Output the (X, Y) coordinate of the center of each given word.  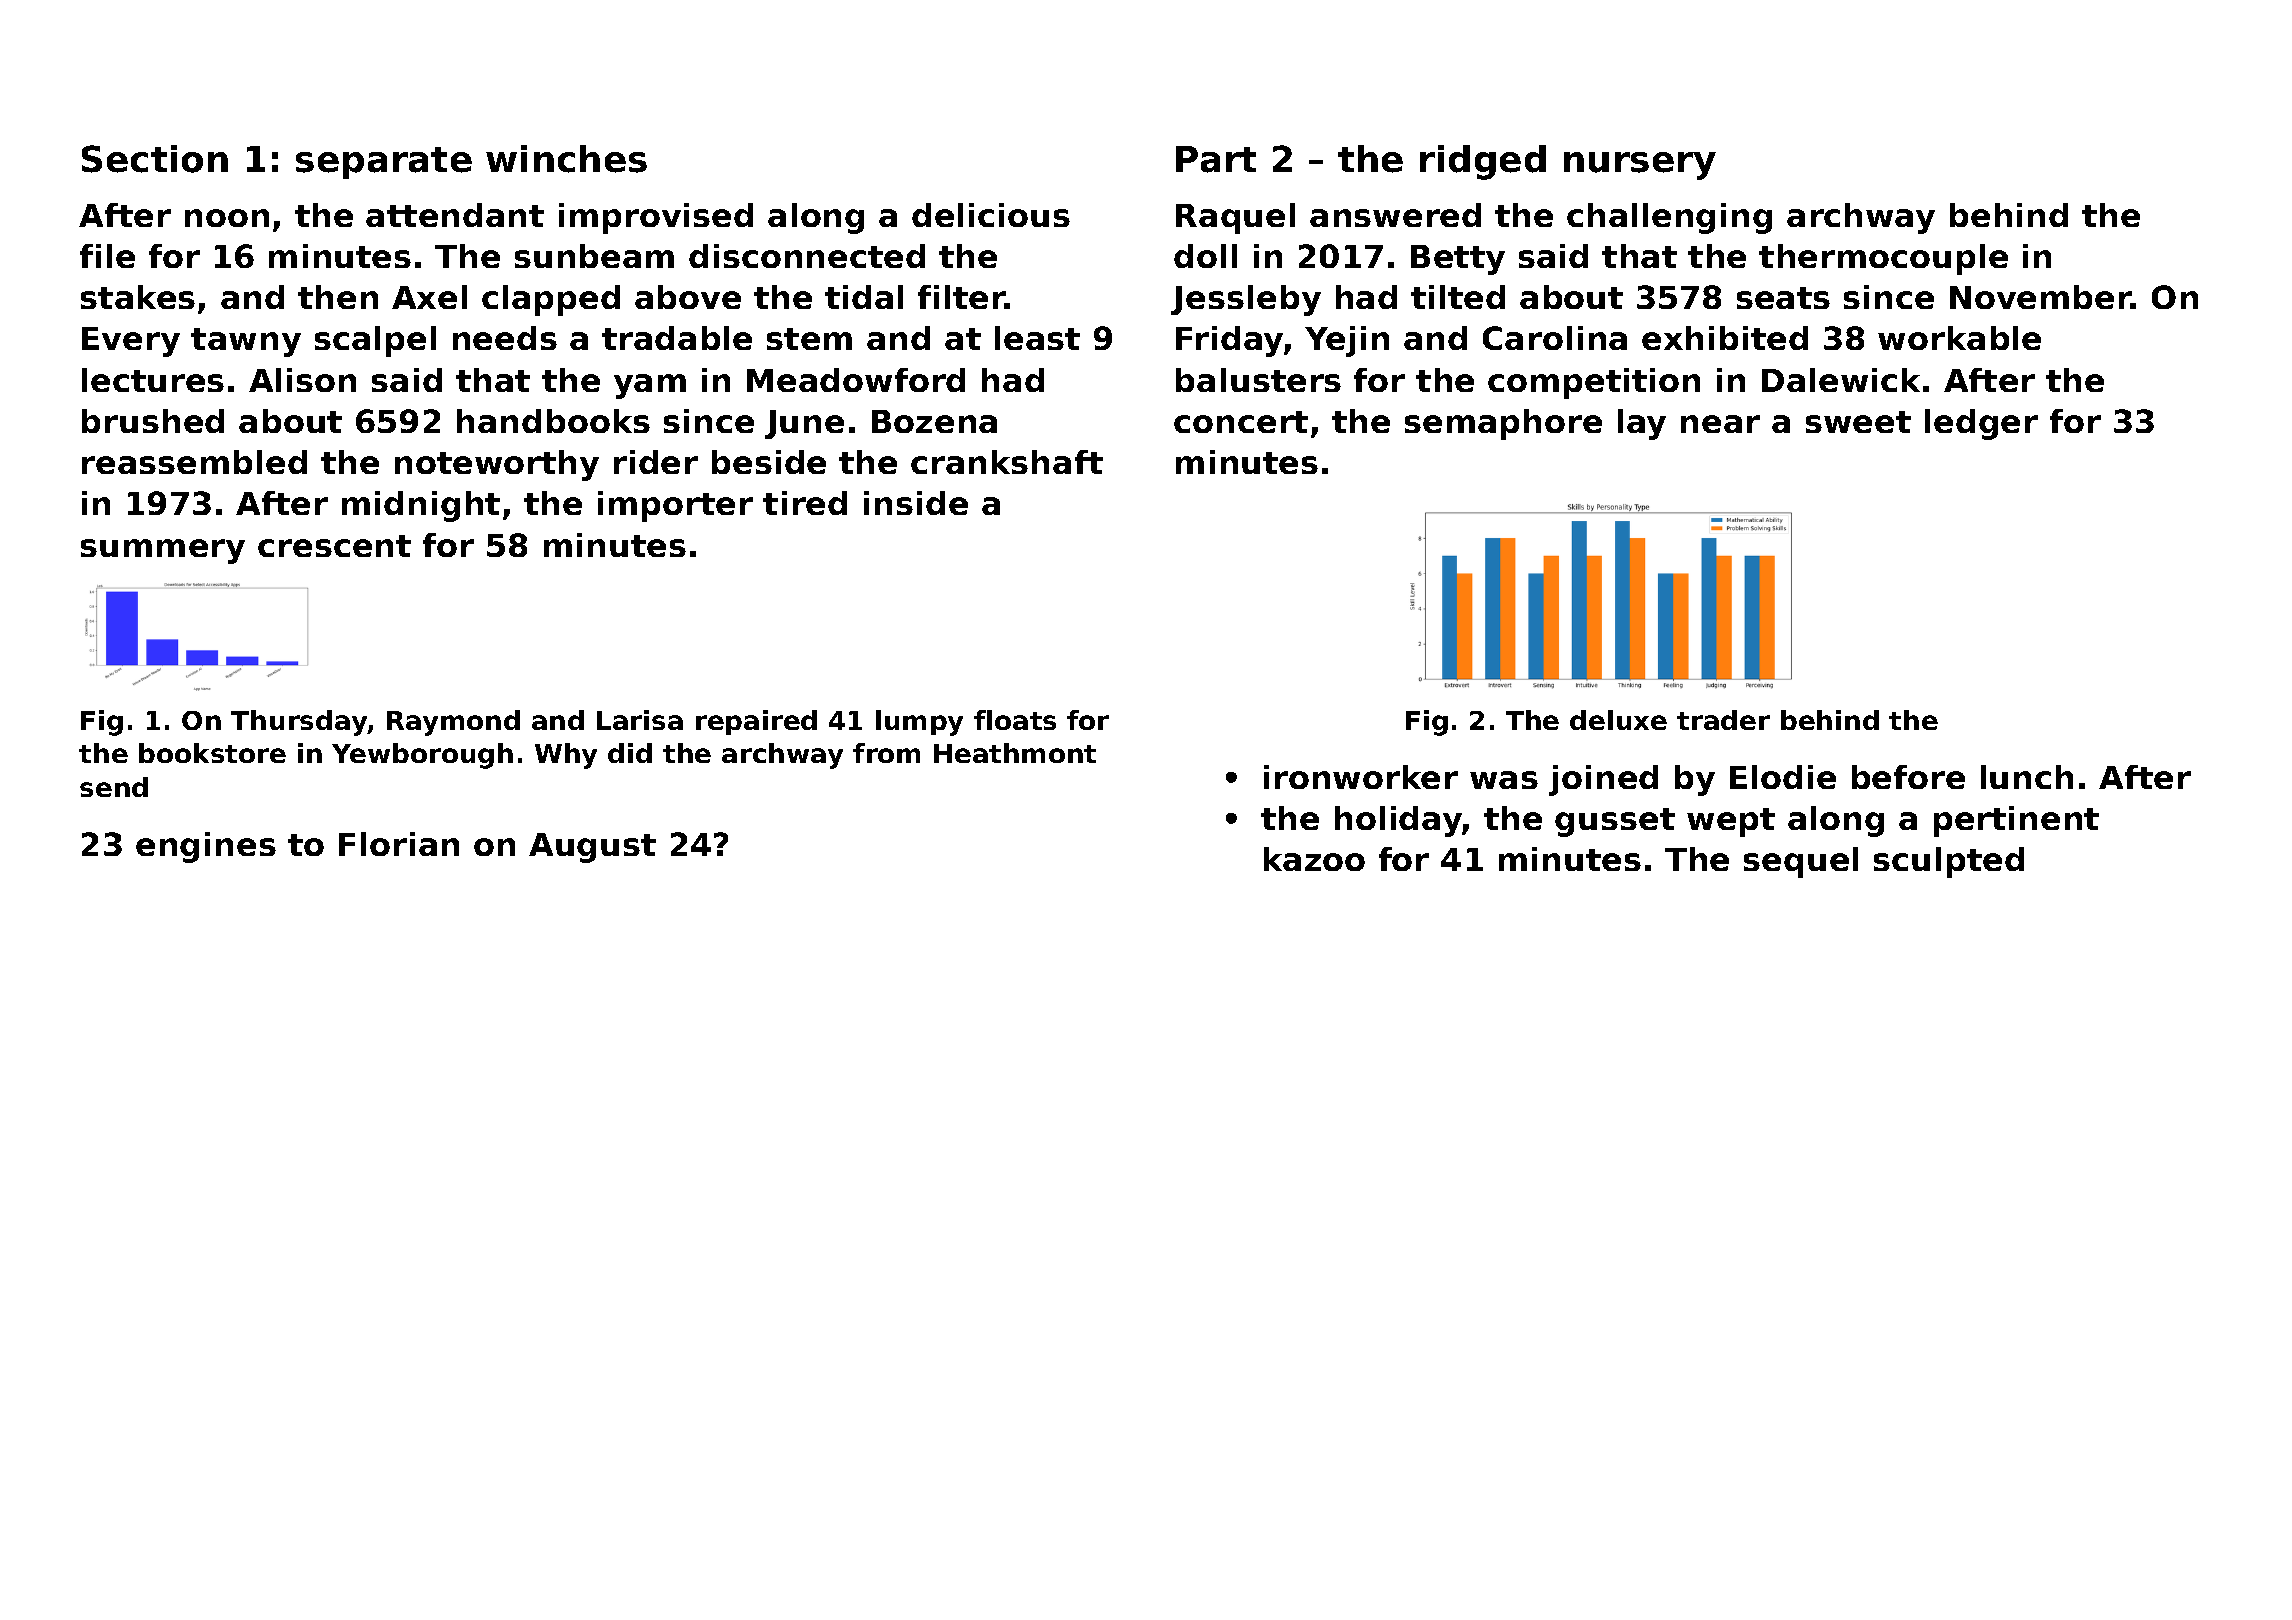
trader (1723, 720)
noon (227, 218)
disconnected (807, 256)
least (1037, 338)
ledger (1981, 424)
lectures (153, 380)
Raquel (1235, 218)
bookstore (212, 753)
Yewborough (422, 756)
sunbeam (594, 256)
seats (1783, 298)
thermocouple (1883, 259)
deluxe (1618, 720)
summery (163, 551)
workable (1959, 338)
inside (916, 503)
